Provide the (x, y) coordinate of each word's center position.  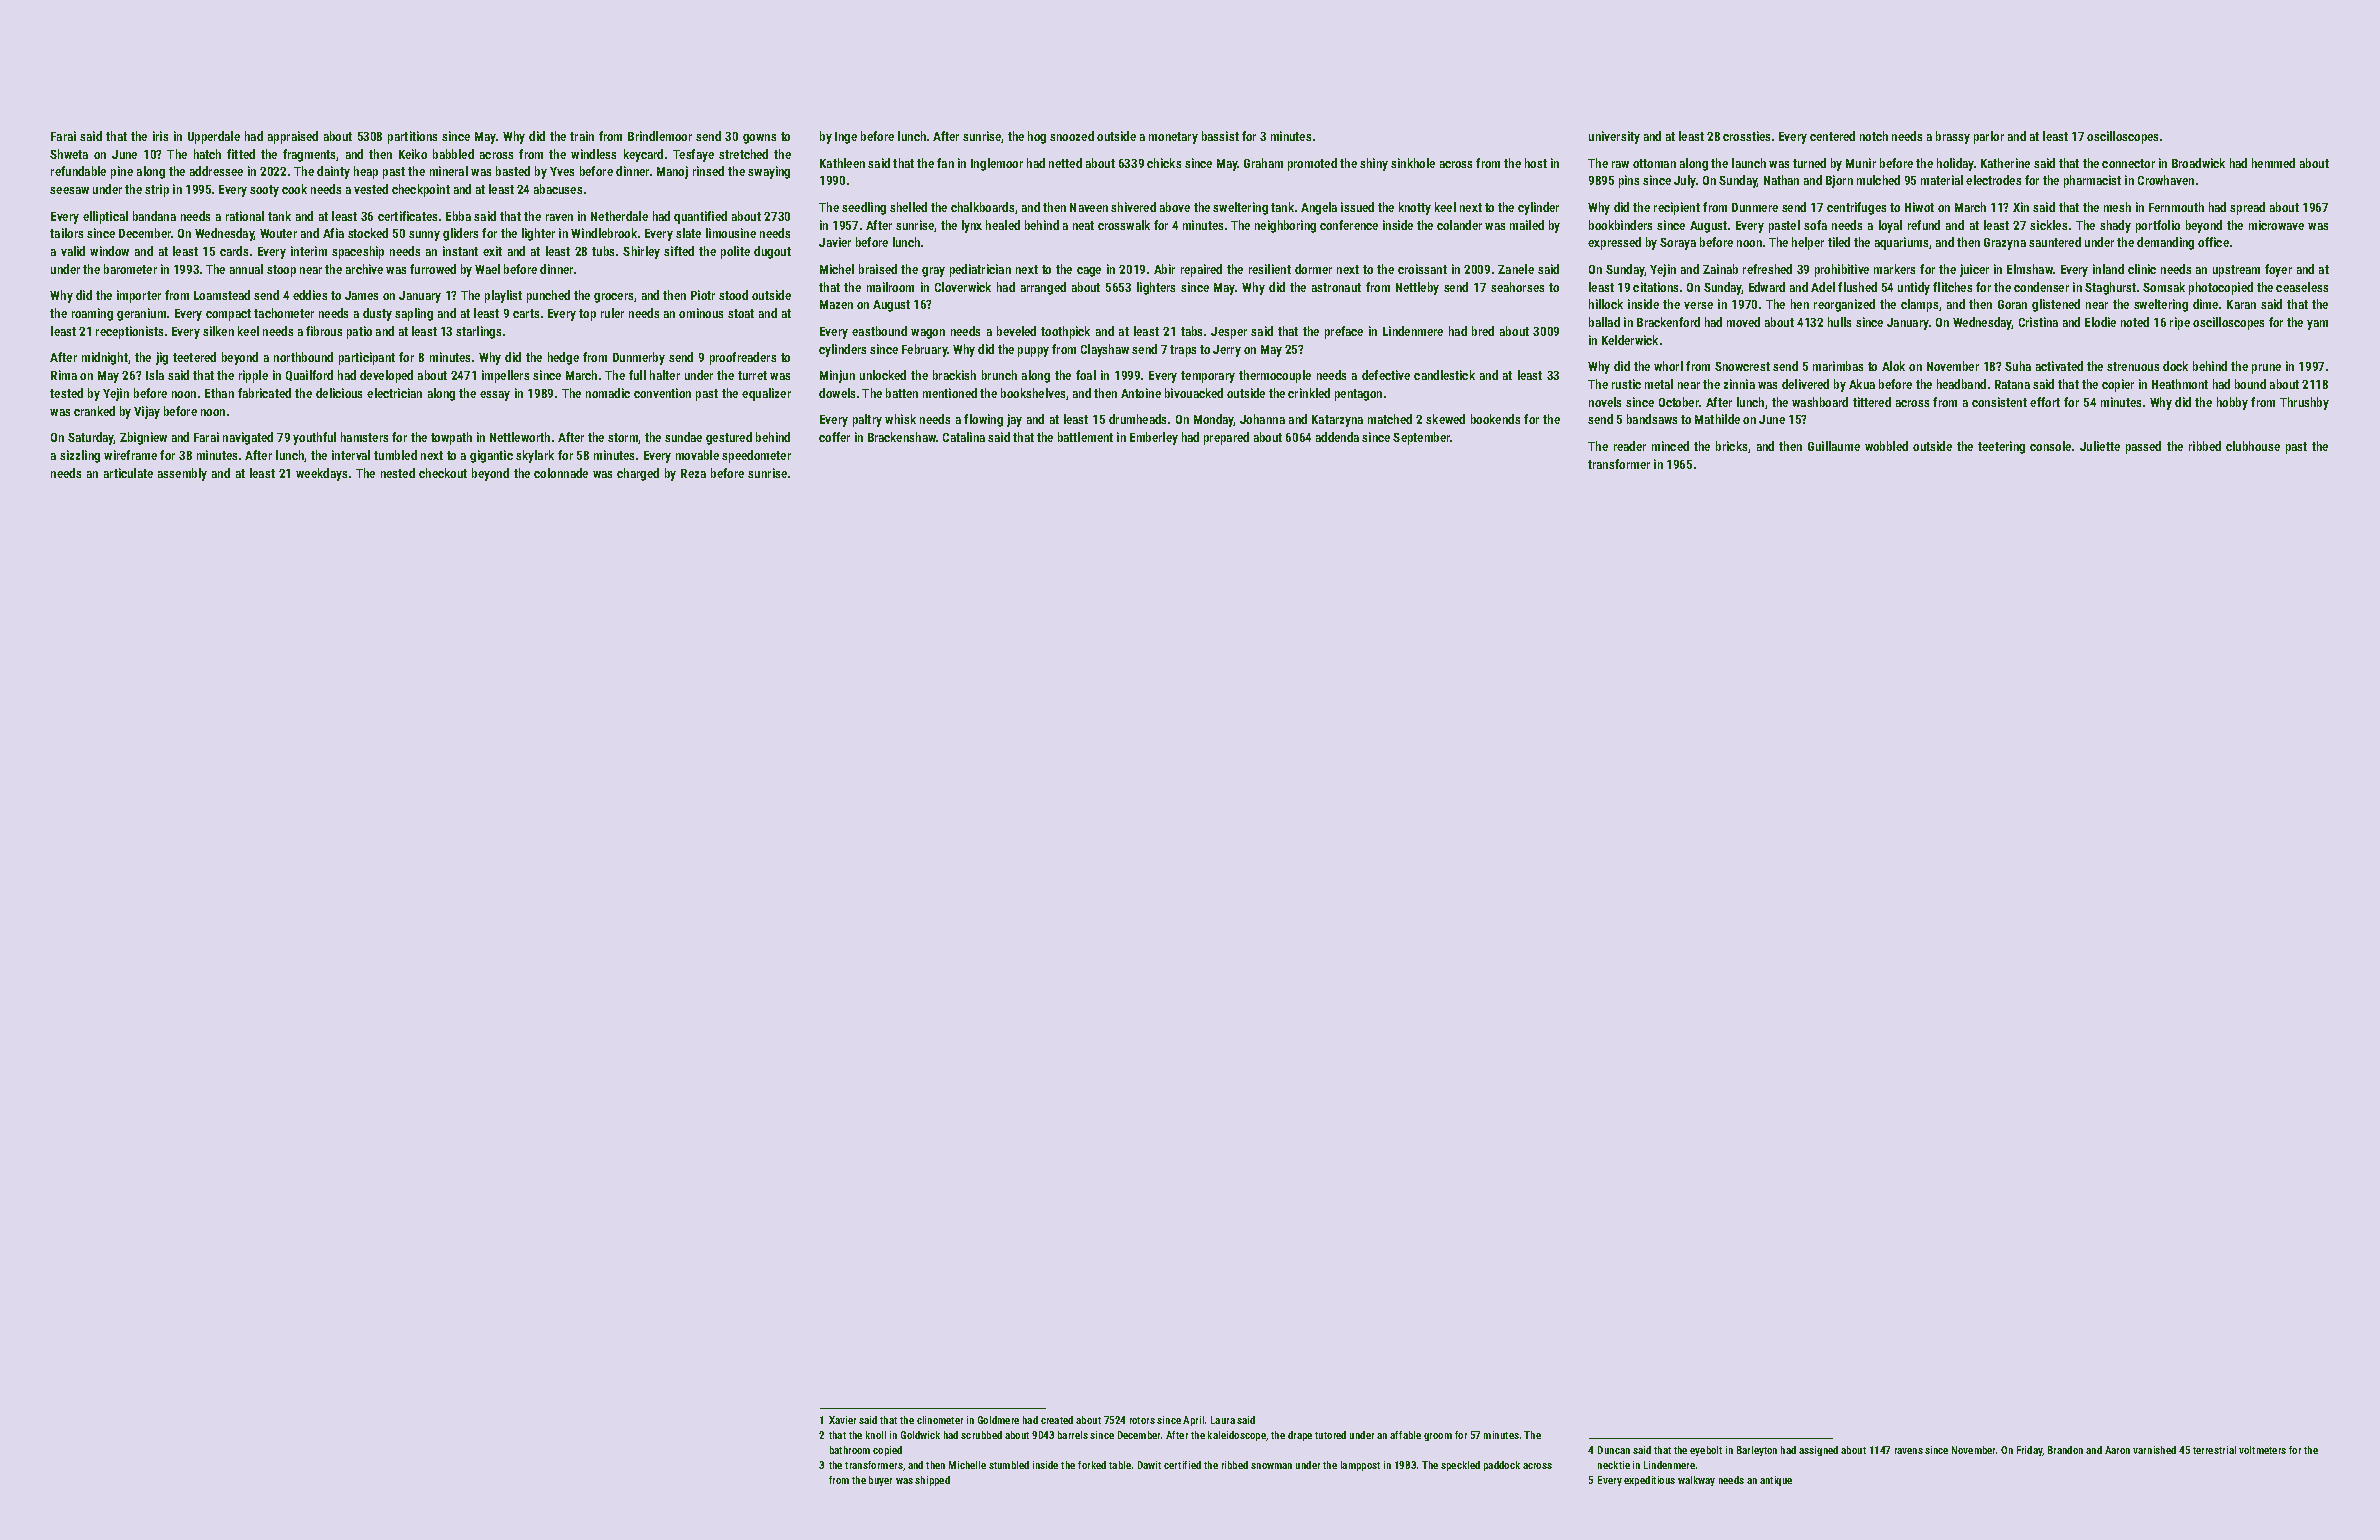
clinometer (940, 1420)
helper (1808, 243)
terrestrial (2214, 1450)
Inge (846, 138)
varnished (2154, 1450)
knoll (876, 1435)
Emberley (1154, 438)
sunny (424, 236)
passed (2143, 447)
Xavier (842, 1420)
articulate (128, 473)
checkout (443, 473)
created (1057, 1420)
